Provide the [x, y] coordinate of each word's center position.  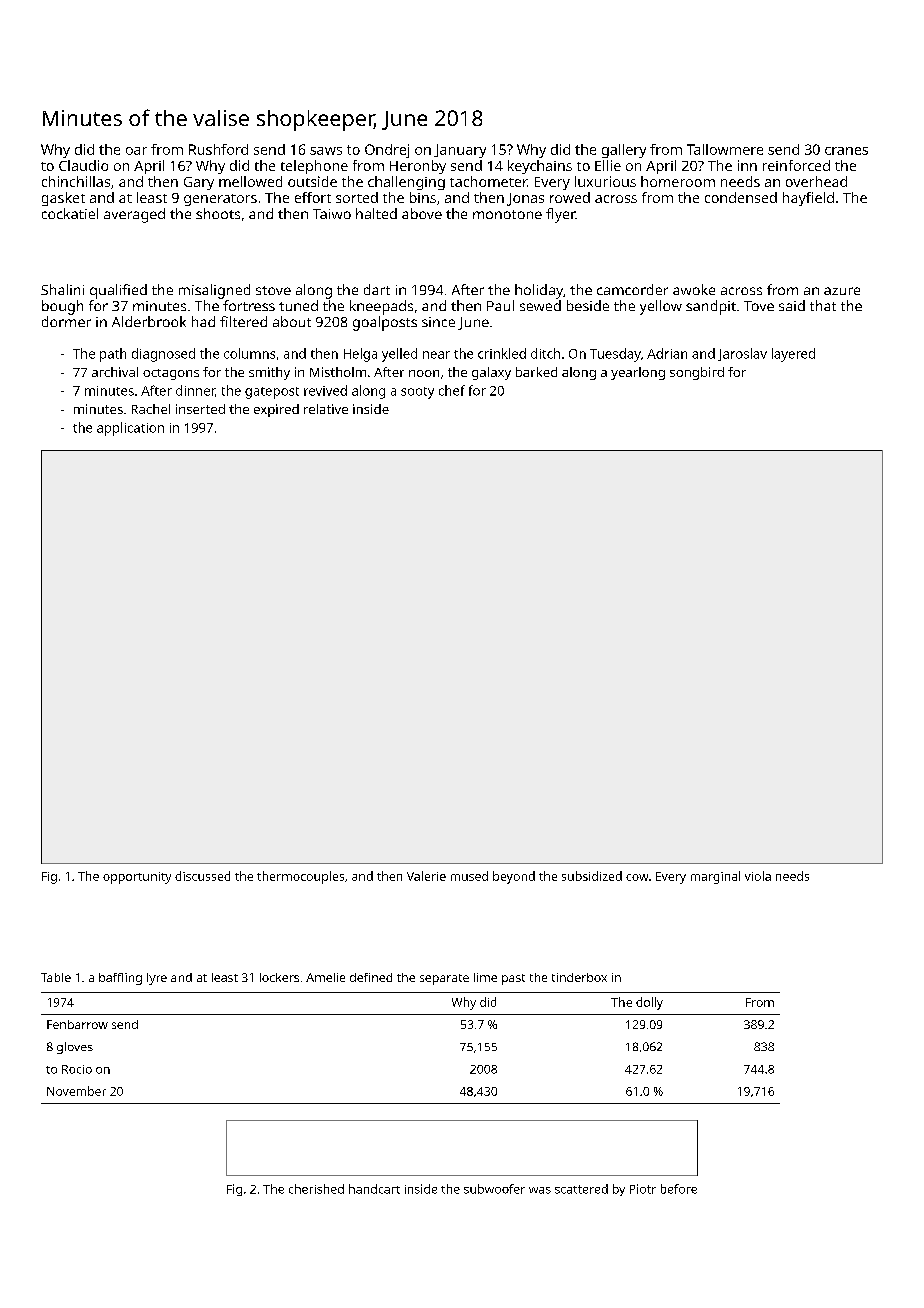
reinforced [796, 165]
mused [469, 876]
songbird [697, 373]
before [679, 1189]
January [460, 151]
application [130, 429]
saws [326, 151]
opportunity [137, 878]
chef [452, 390]
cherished [316, 1189]
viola [758, 876]
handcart [374, 1189]
